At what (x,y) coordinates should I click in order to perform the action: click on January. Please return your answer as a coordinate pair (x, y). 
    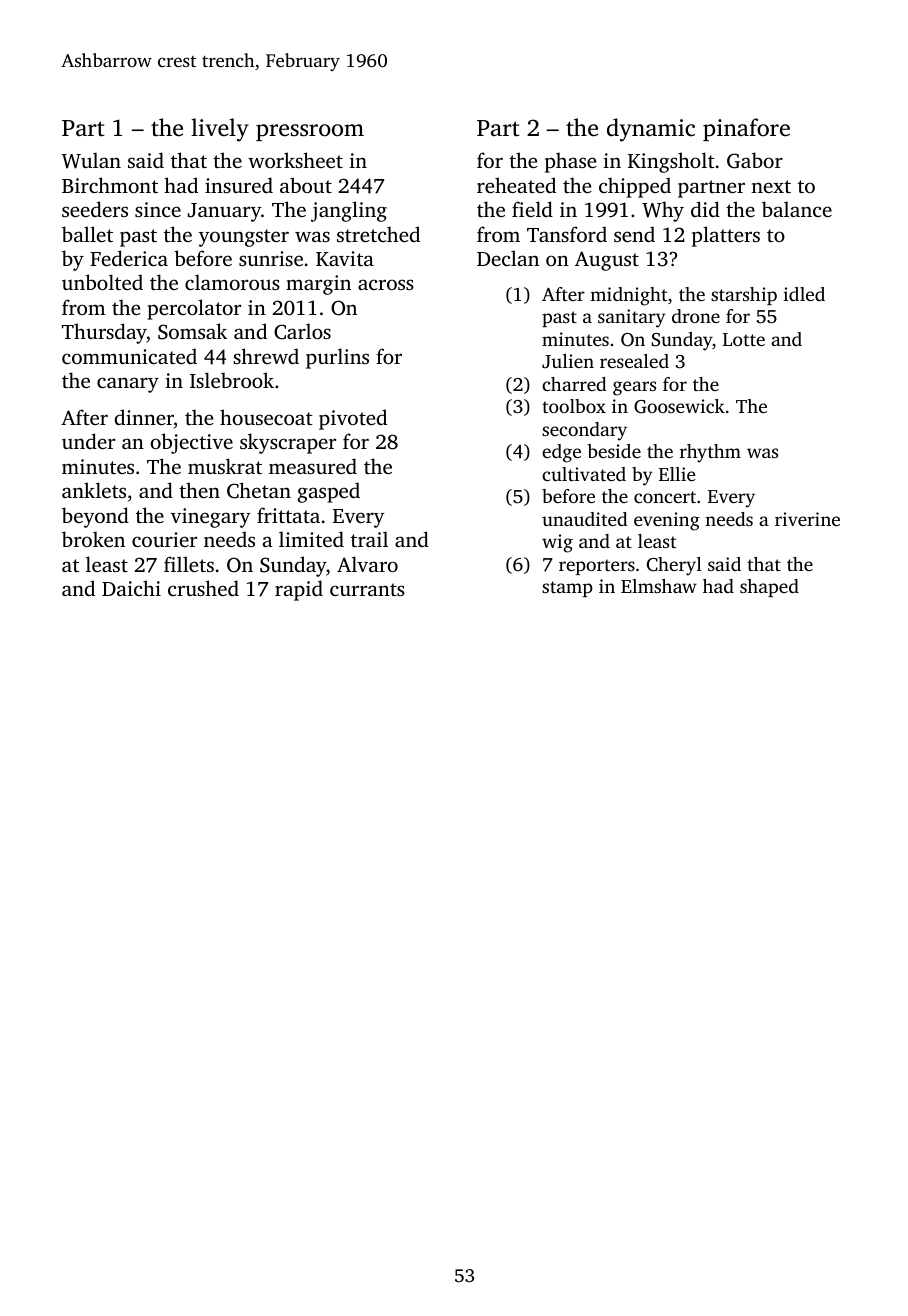
    Looking at the image, I should click on (224, 212).
